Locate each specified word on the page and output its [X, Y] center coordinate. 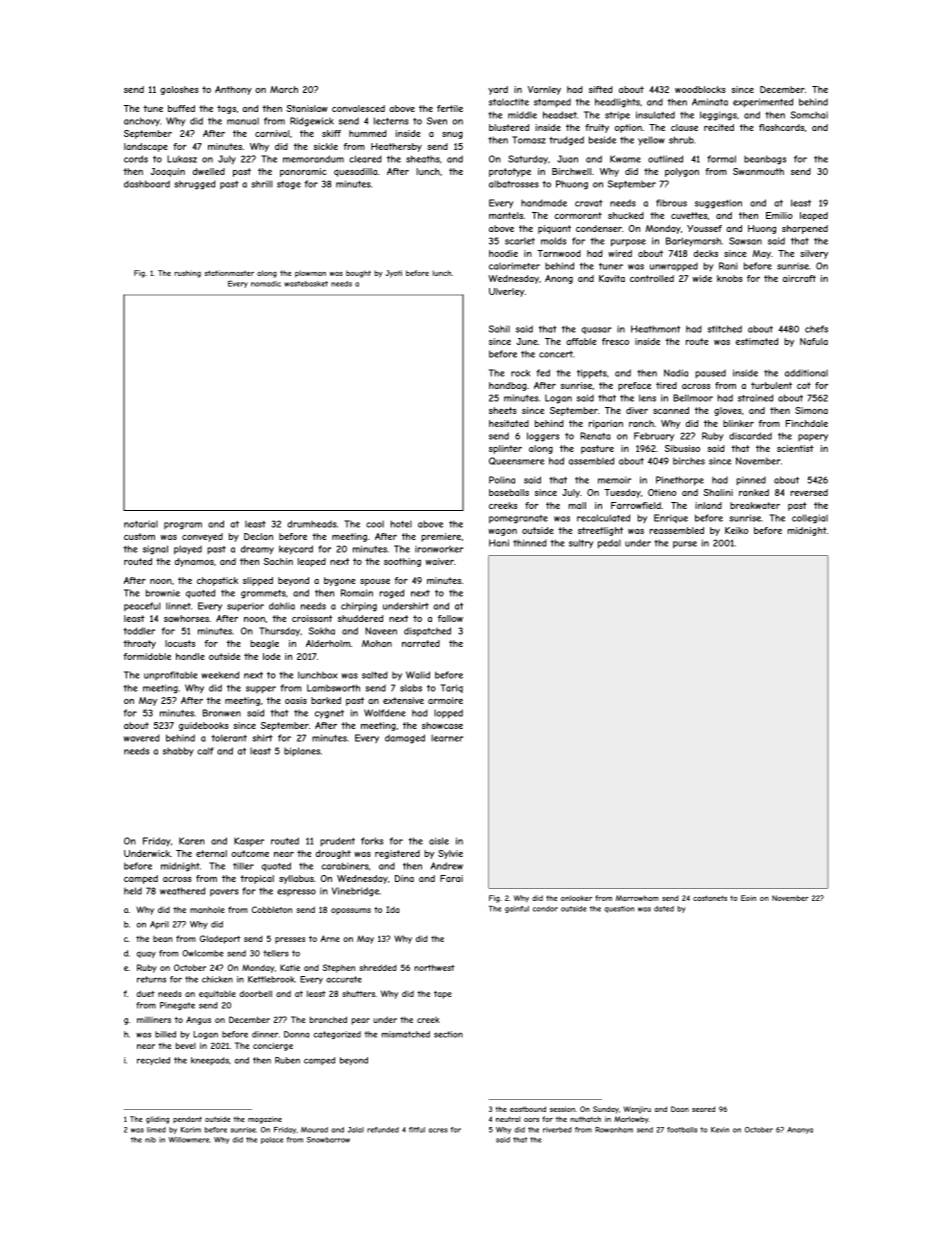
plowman [310, 274]
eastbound [528, 1109]
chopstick [217, 581]
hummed [368, 133]
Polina [502, 480]
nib [150, 1140]
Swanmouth [758, 171]
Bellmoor [693, 398]
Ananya [800, 1130]
